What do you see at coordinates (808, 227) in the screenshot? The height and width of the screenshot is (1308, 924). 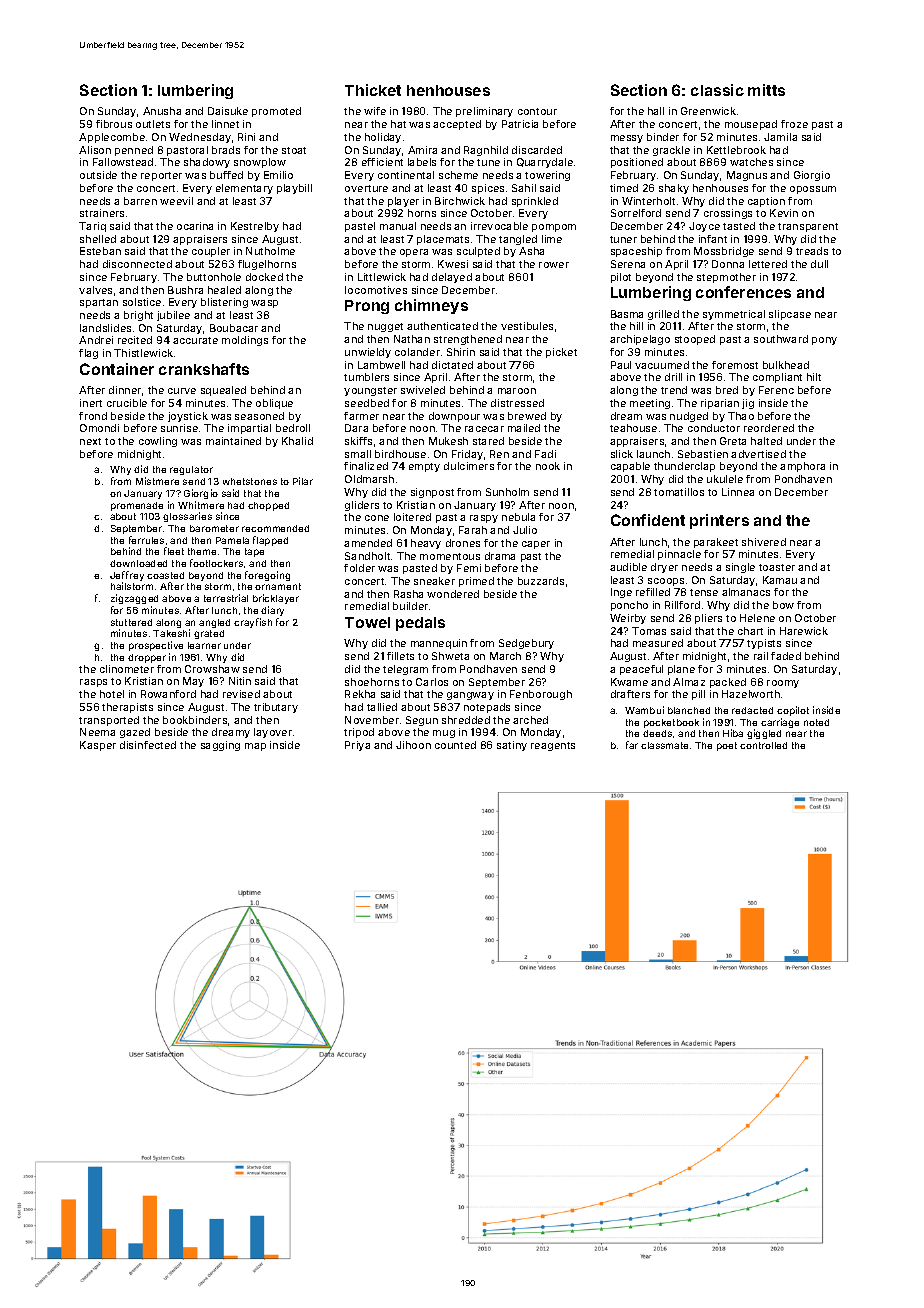 I see `transparent` at bounding box center [808, 227].
